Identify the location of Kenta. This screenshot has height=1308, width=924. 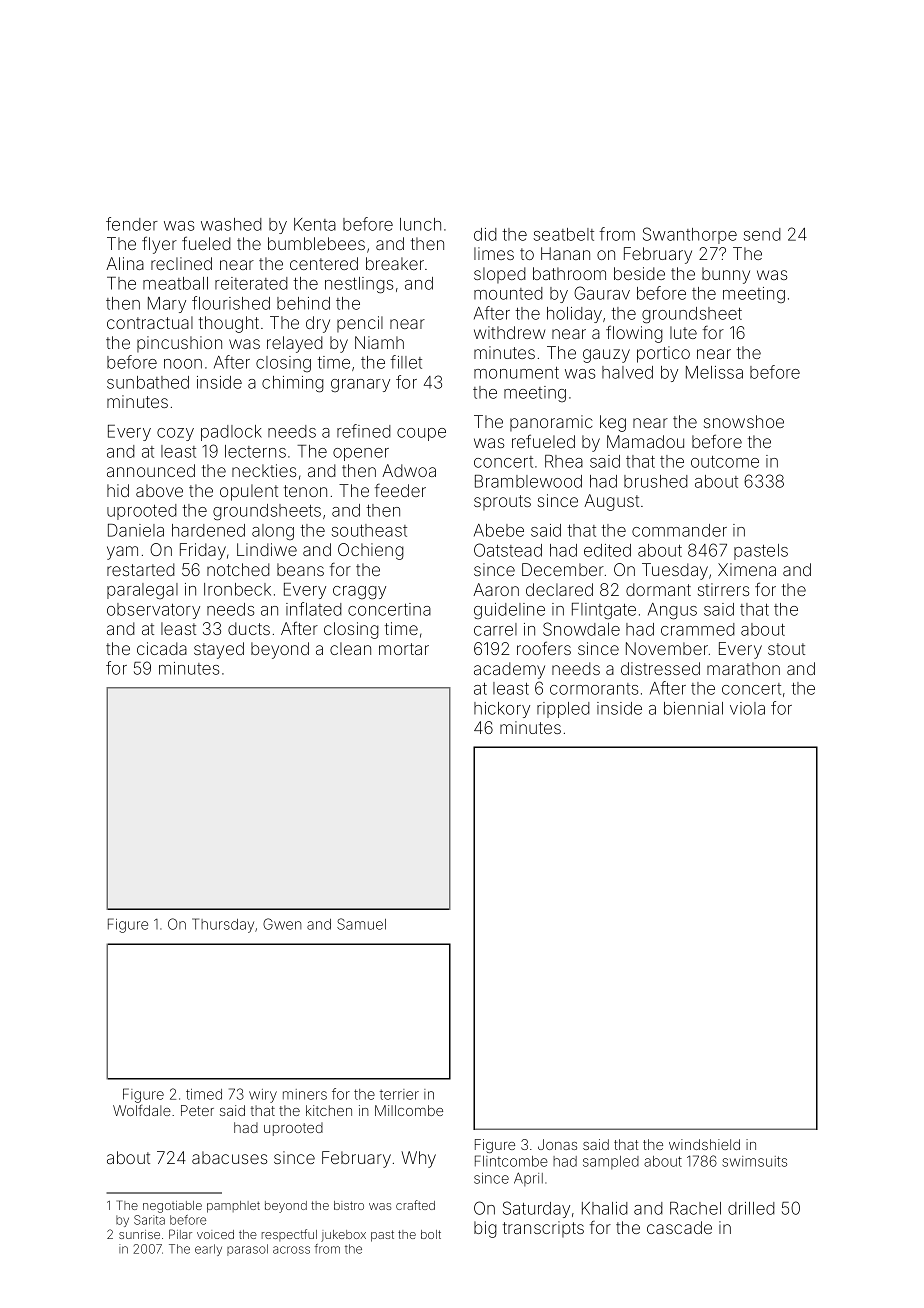
(315, 224).
